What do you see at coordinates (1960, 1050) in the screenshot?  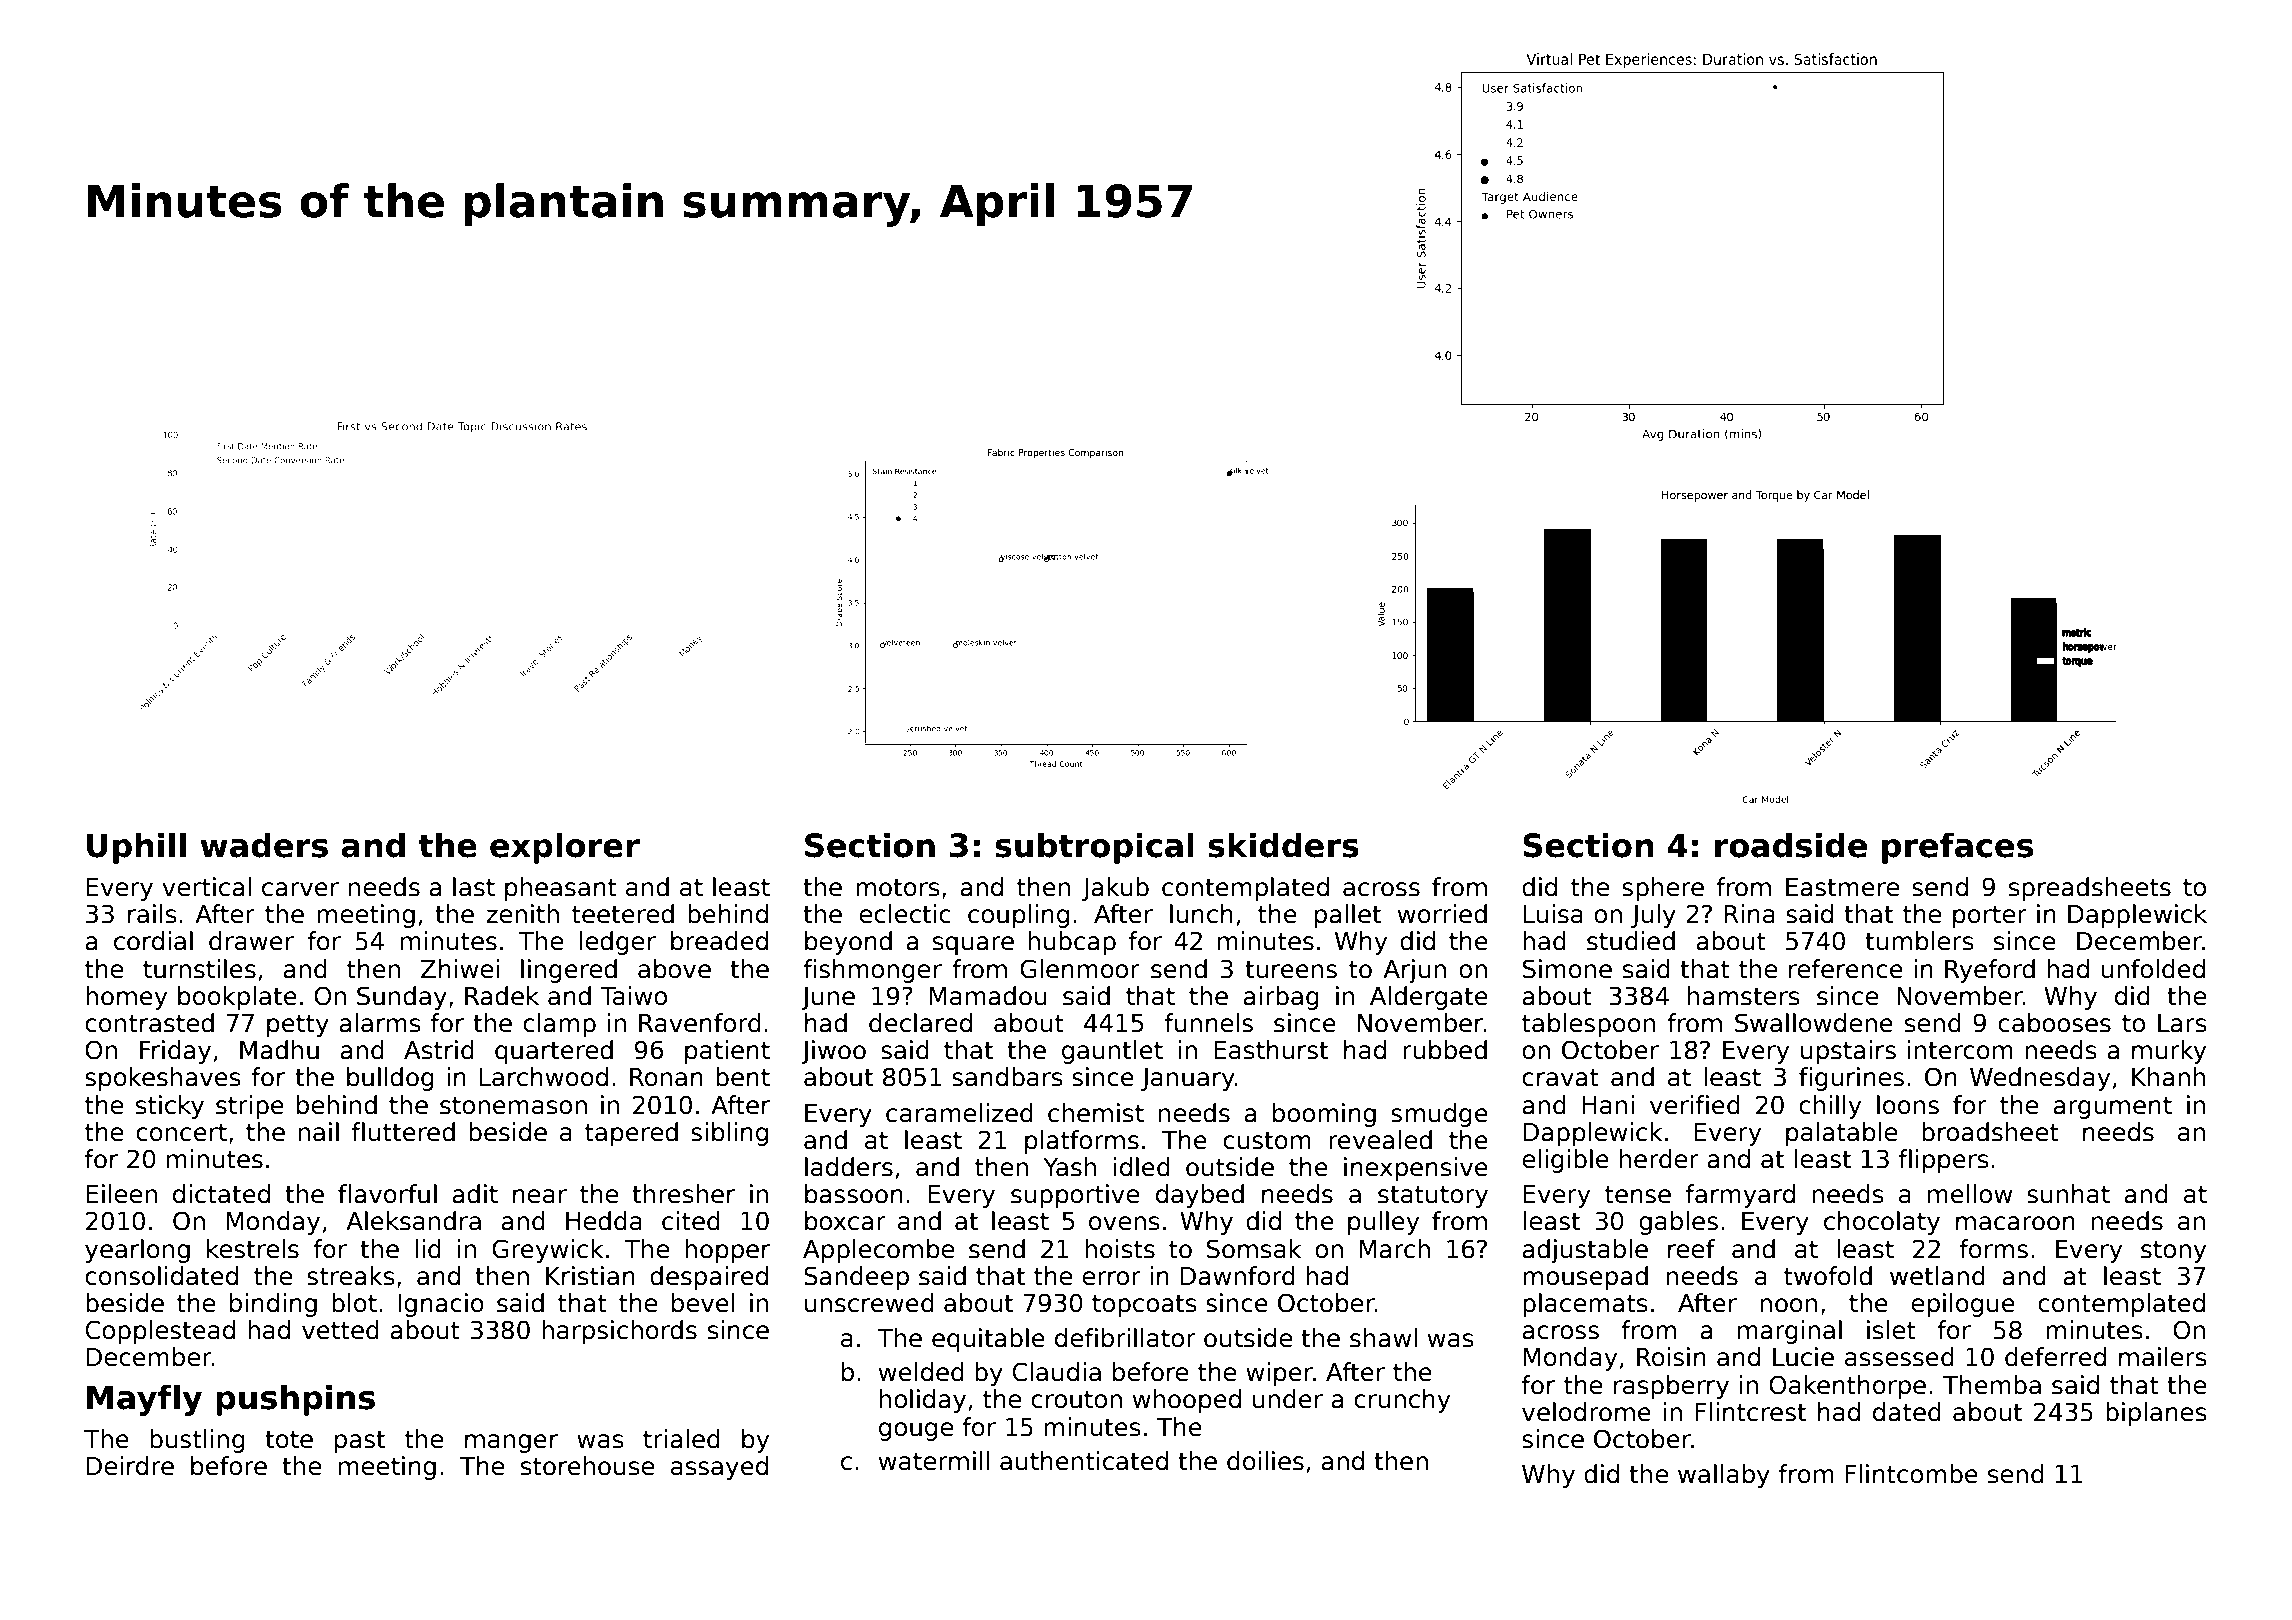 I see `intercom` at bounding box center [1960, 1050].
